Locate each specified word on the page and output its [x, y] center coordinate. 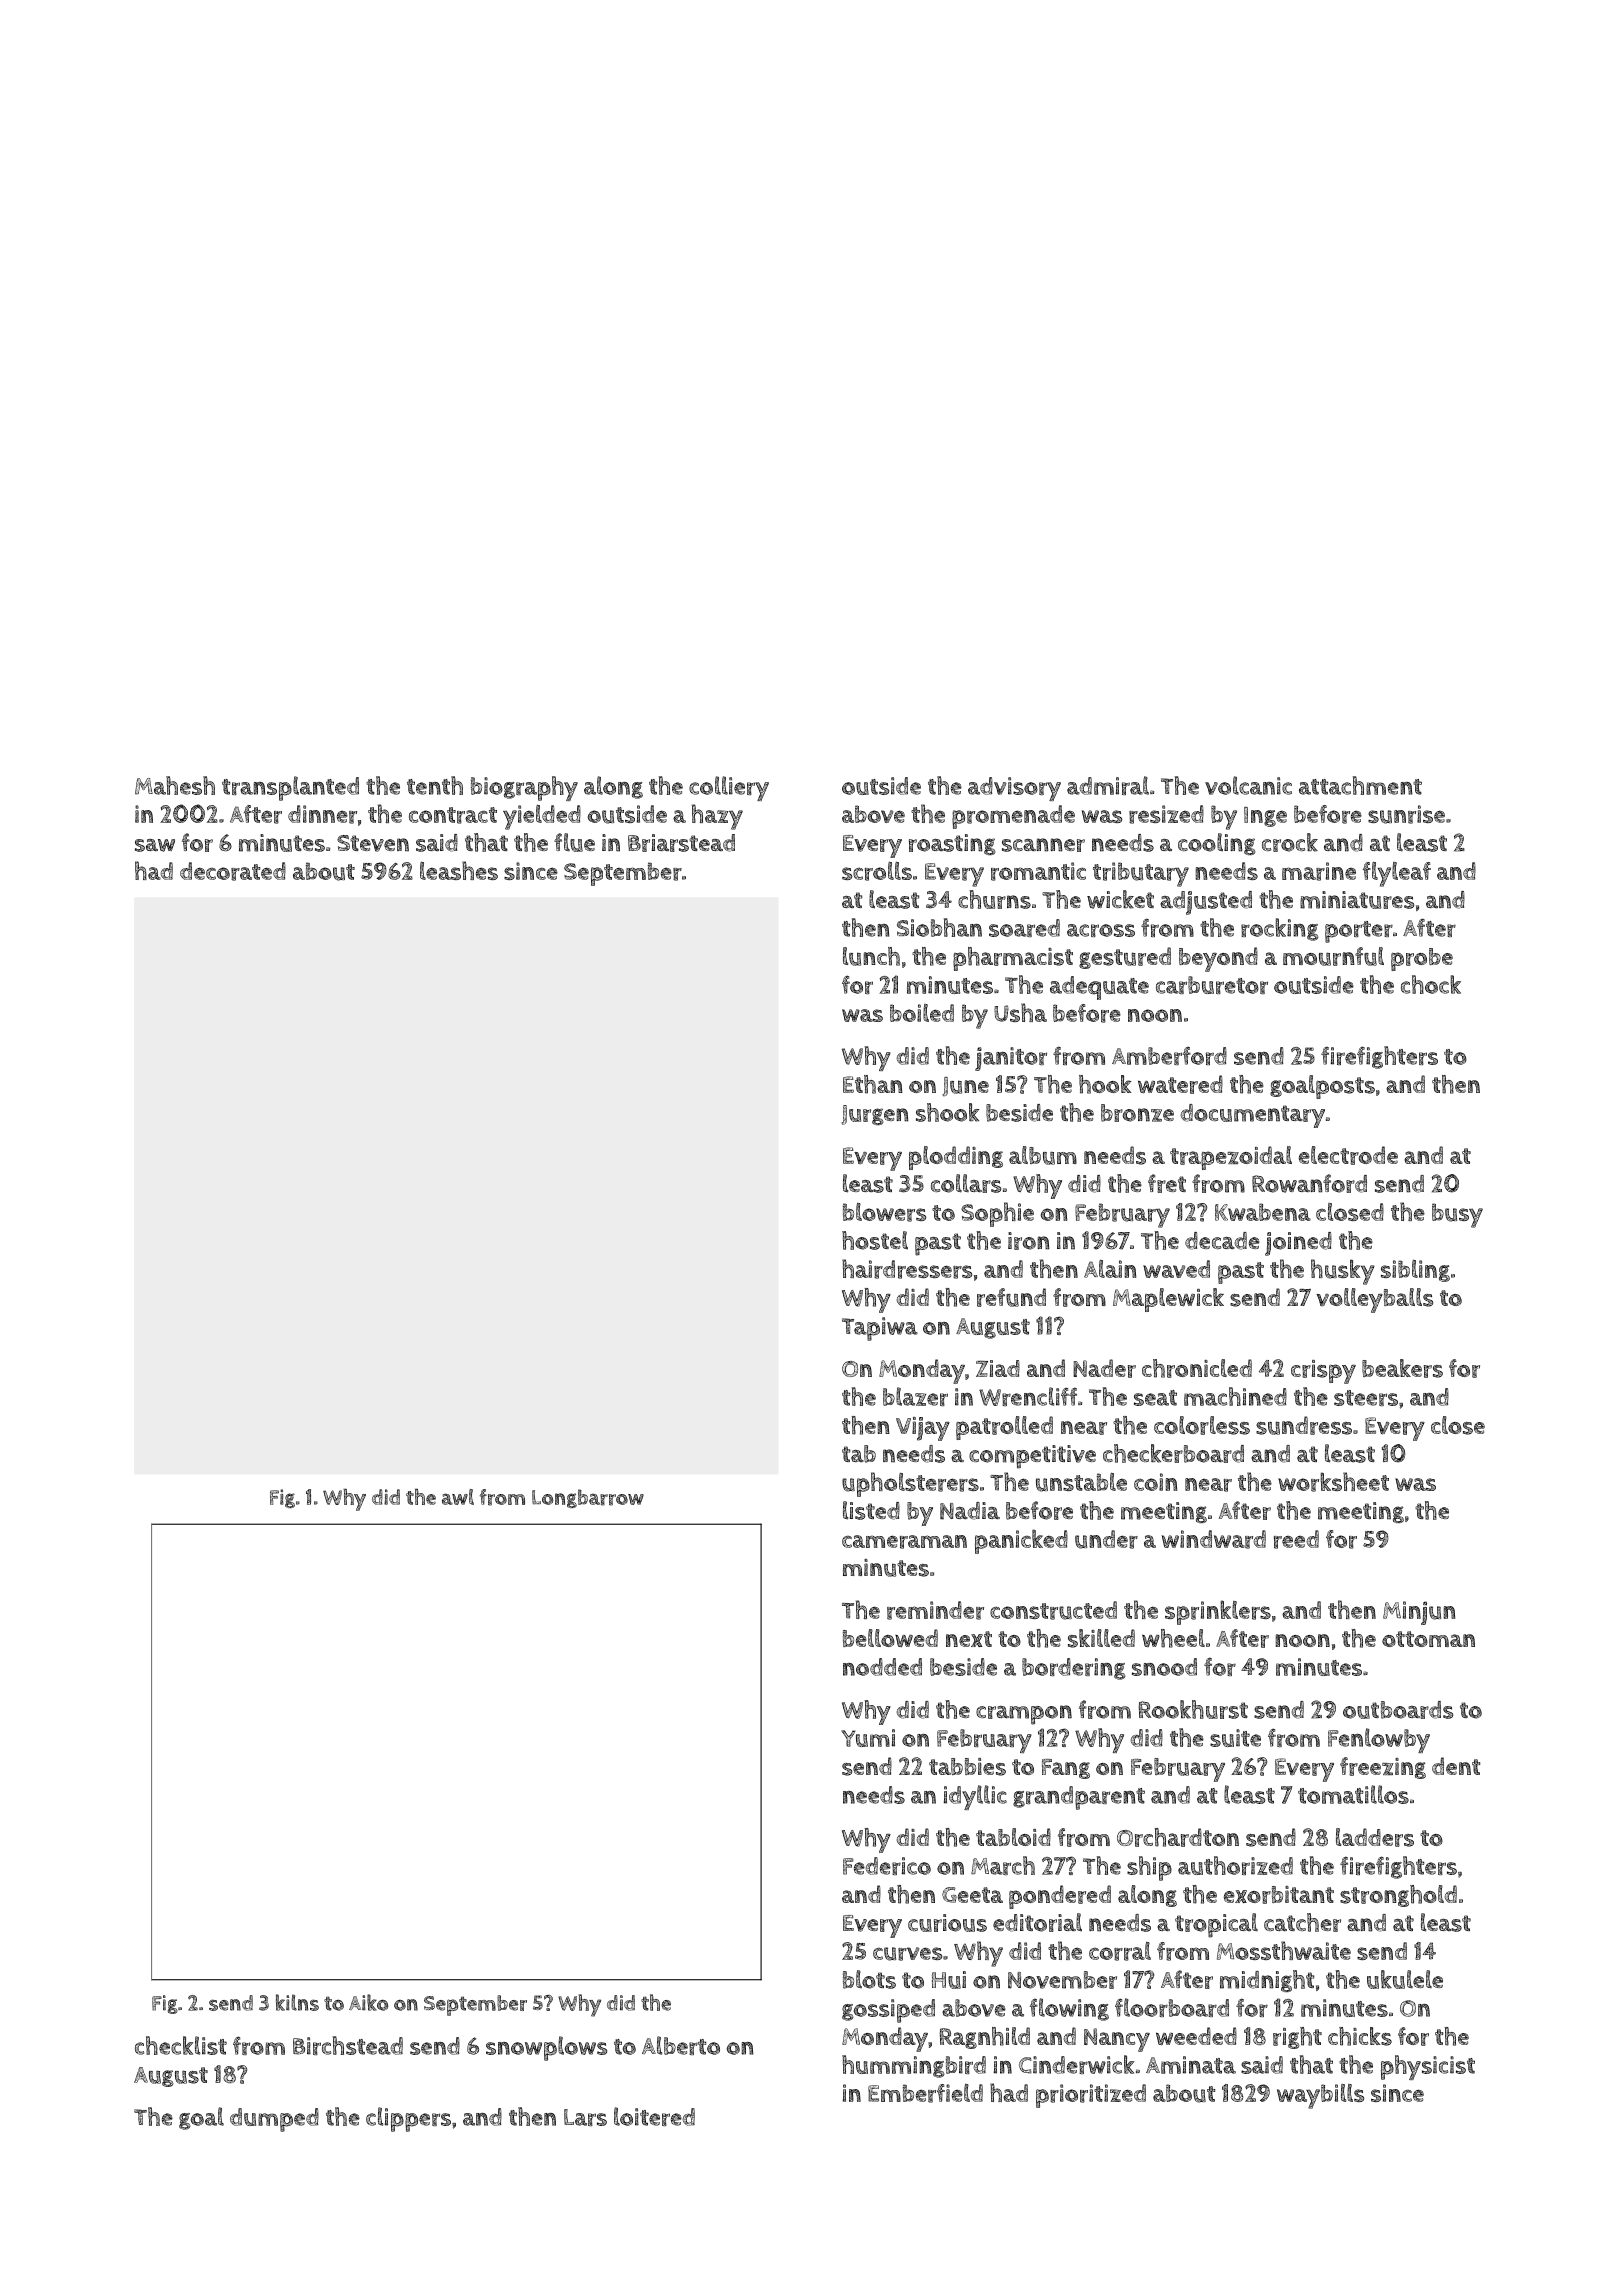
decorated [233, 871]
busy [1457, 1215]
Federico [887, 1866]
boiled [922, 1013]
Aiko [368, 2002]
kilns [297, 2002]
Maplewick [1168, 1300]
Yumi [868, 1738]
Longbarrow [588, 1498]
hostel [875, 1240]
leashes [459, 870]
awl [458, 1497]
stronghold [1398, 1896]
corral [1120, 1951]
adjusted [1206, 903]
